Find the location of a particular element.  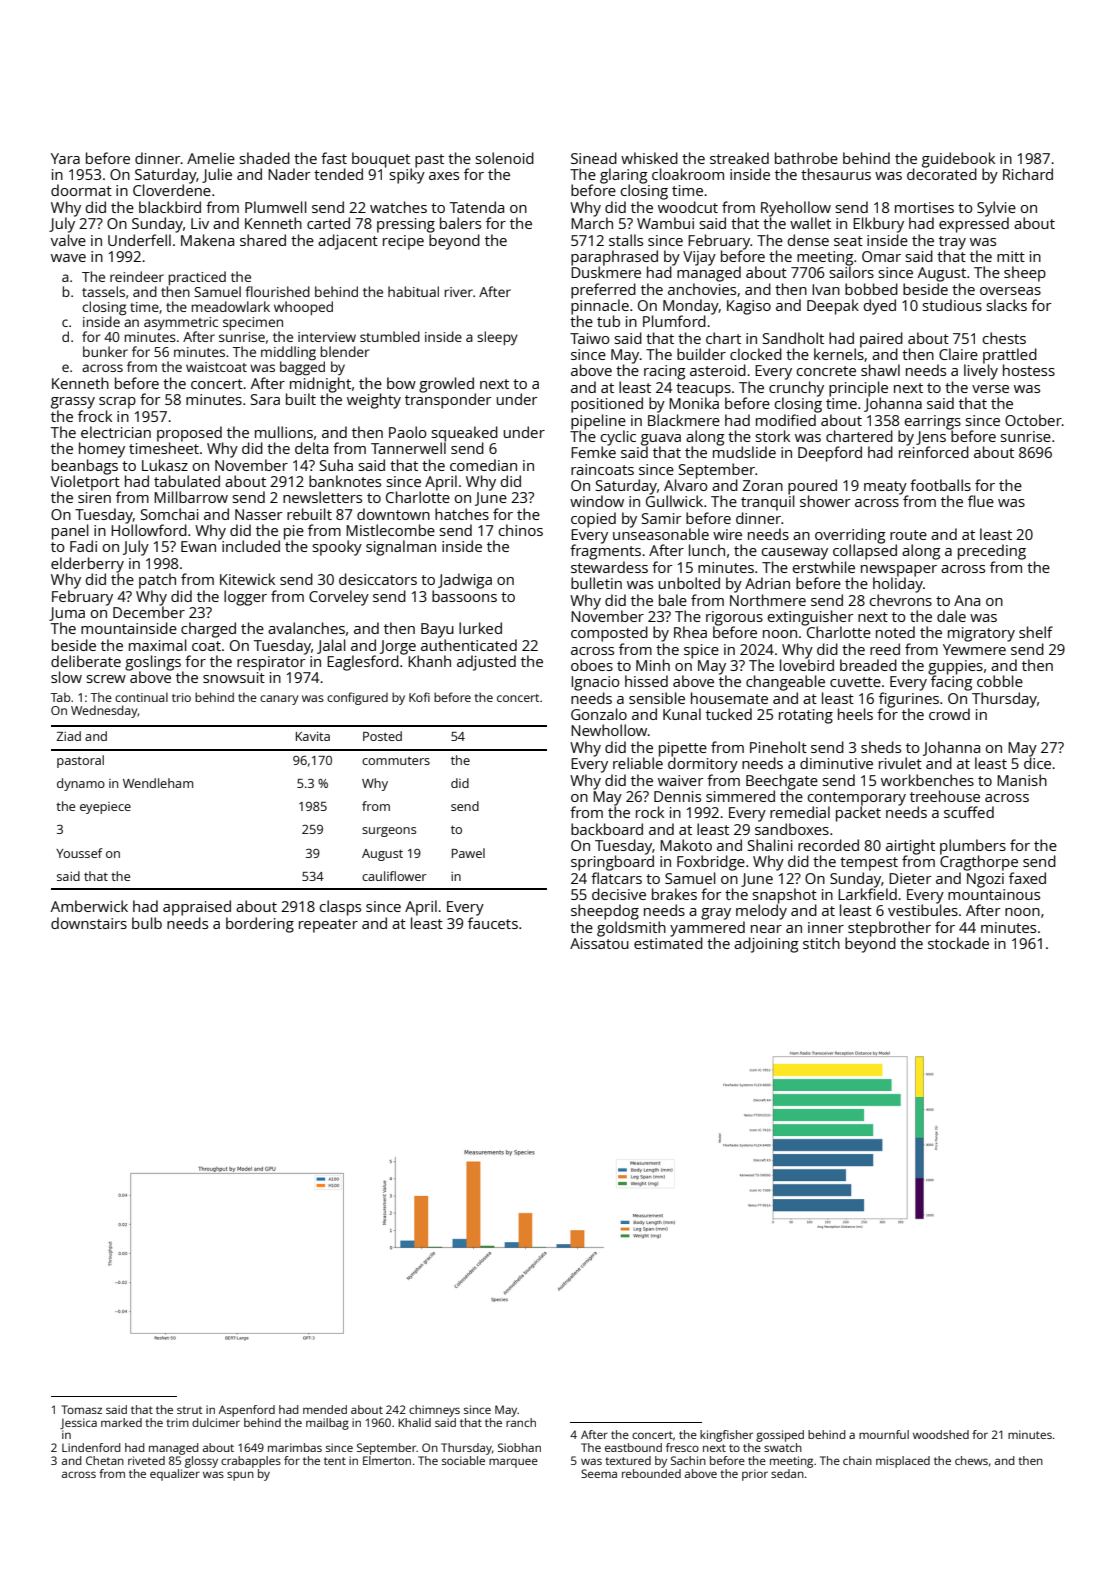

faucets is located at coordinates (493, 923).
